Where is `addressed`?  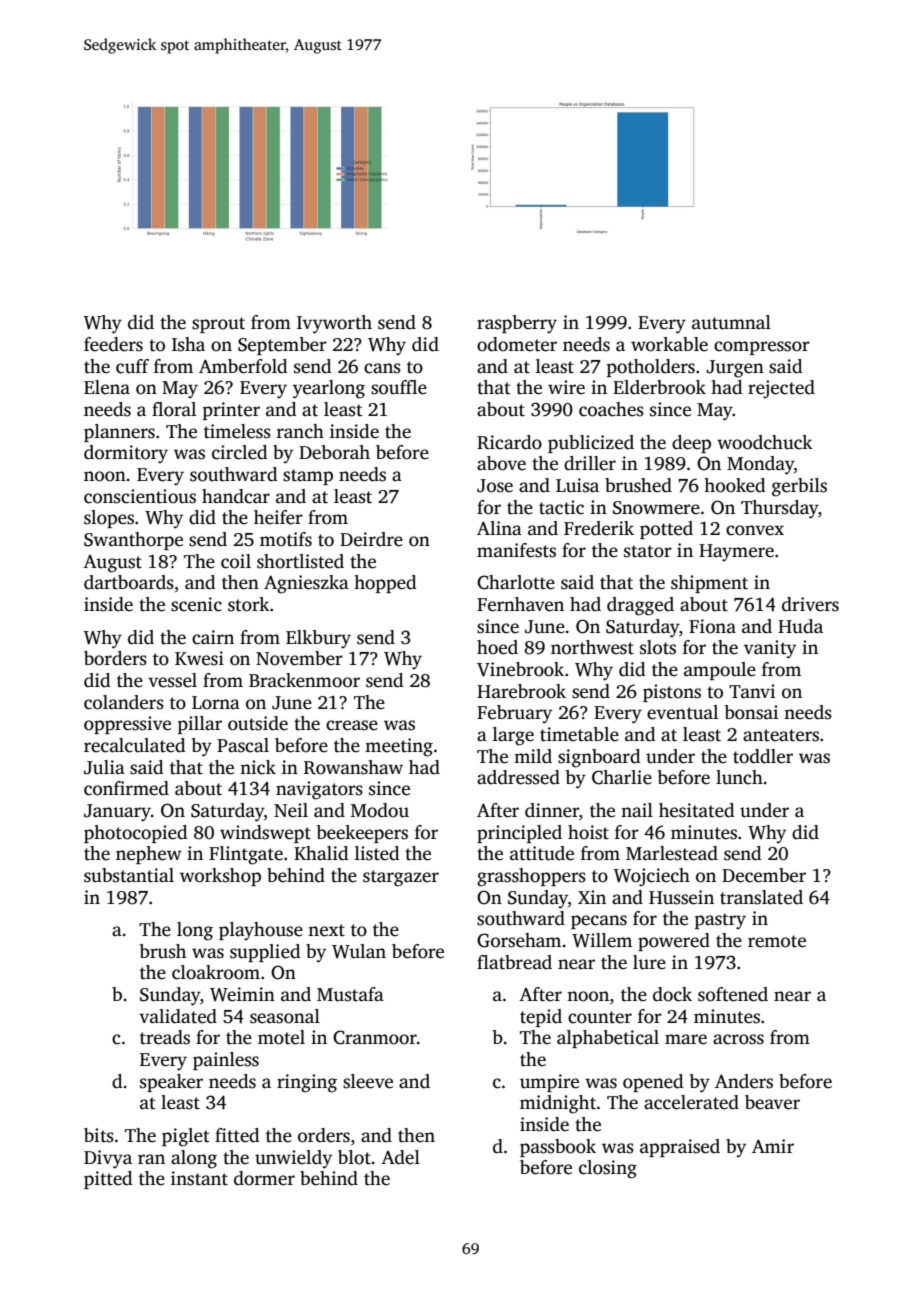 addressed is located at coordinates (518, 777).
